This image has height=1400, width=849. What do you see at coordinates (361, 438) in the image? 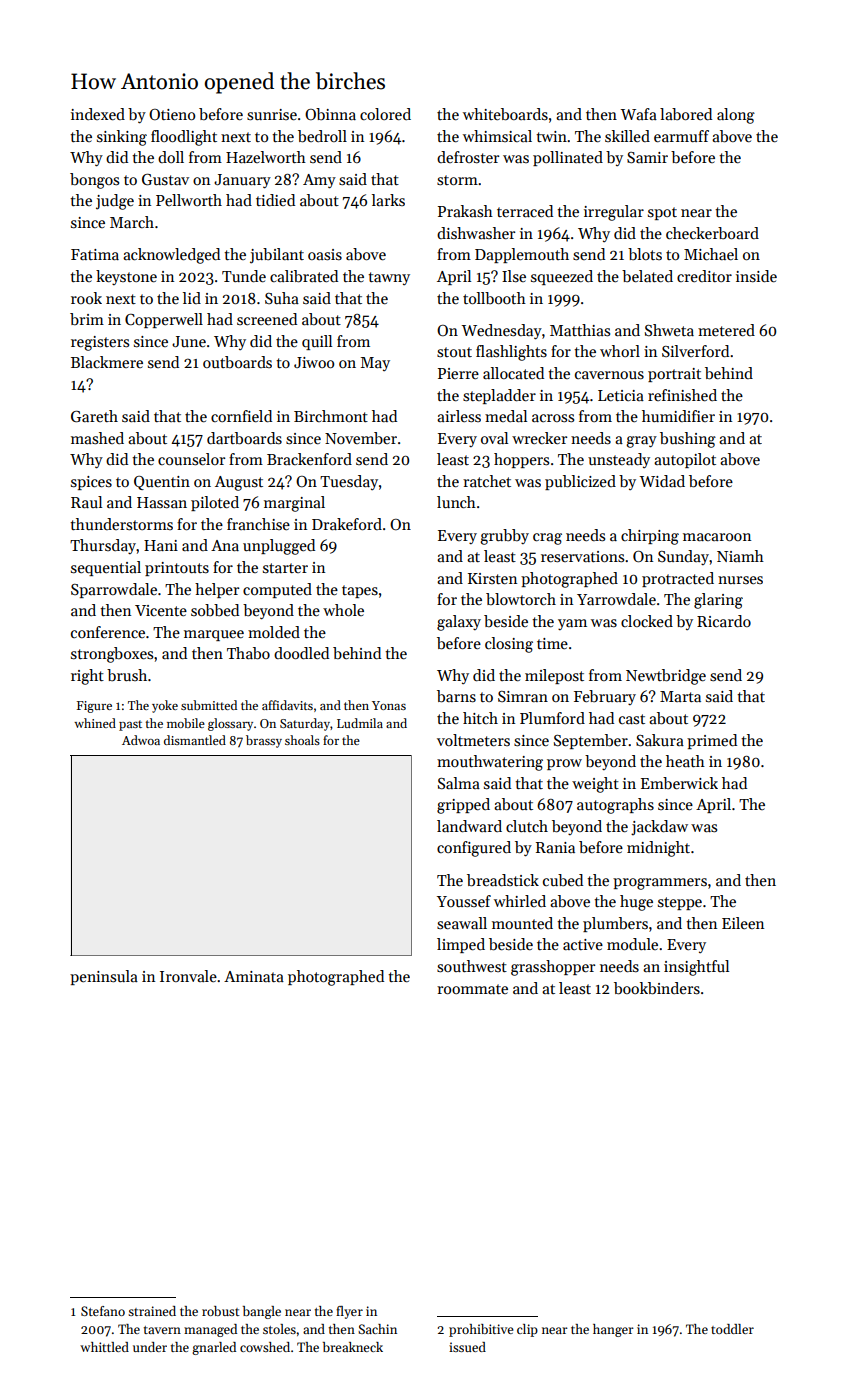
I see `November` at bounding box center [361, 438].
